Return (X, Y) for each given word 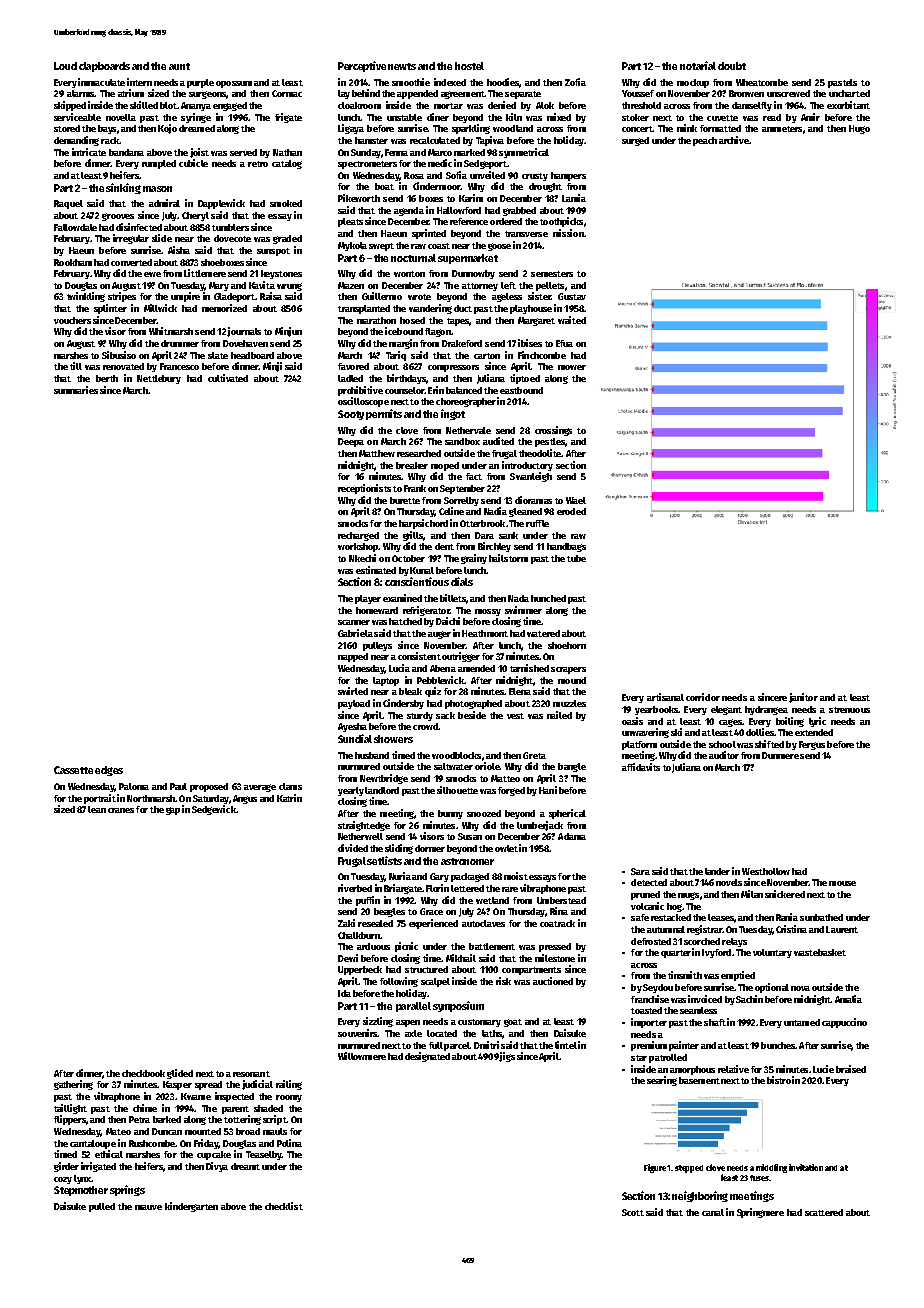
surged (635, 141)
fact (474, 476)
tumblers (230, 227)
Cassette (73, 770)
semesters (552, 274)
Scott (633, 1212)
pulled (102, 1207)
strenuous (849, 710)
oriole (487, 766)
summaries (76, 390)
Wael (576, 500)
